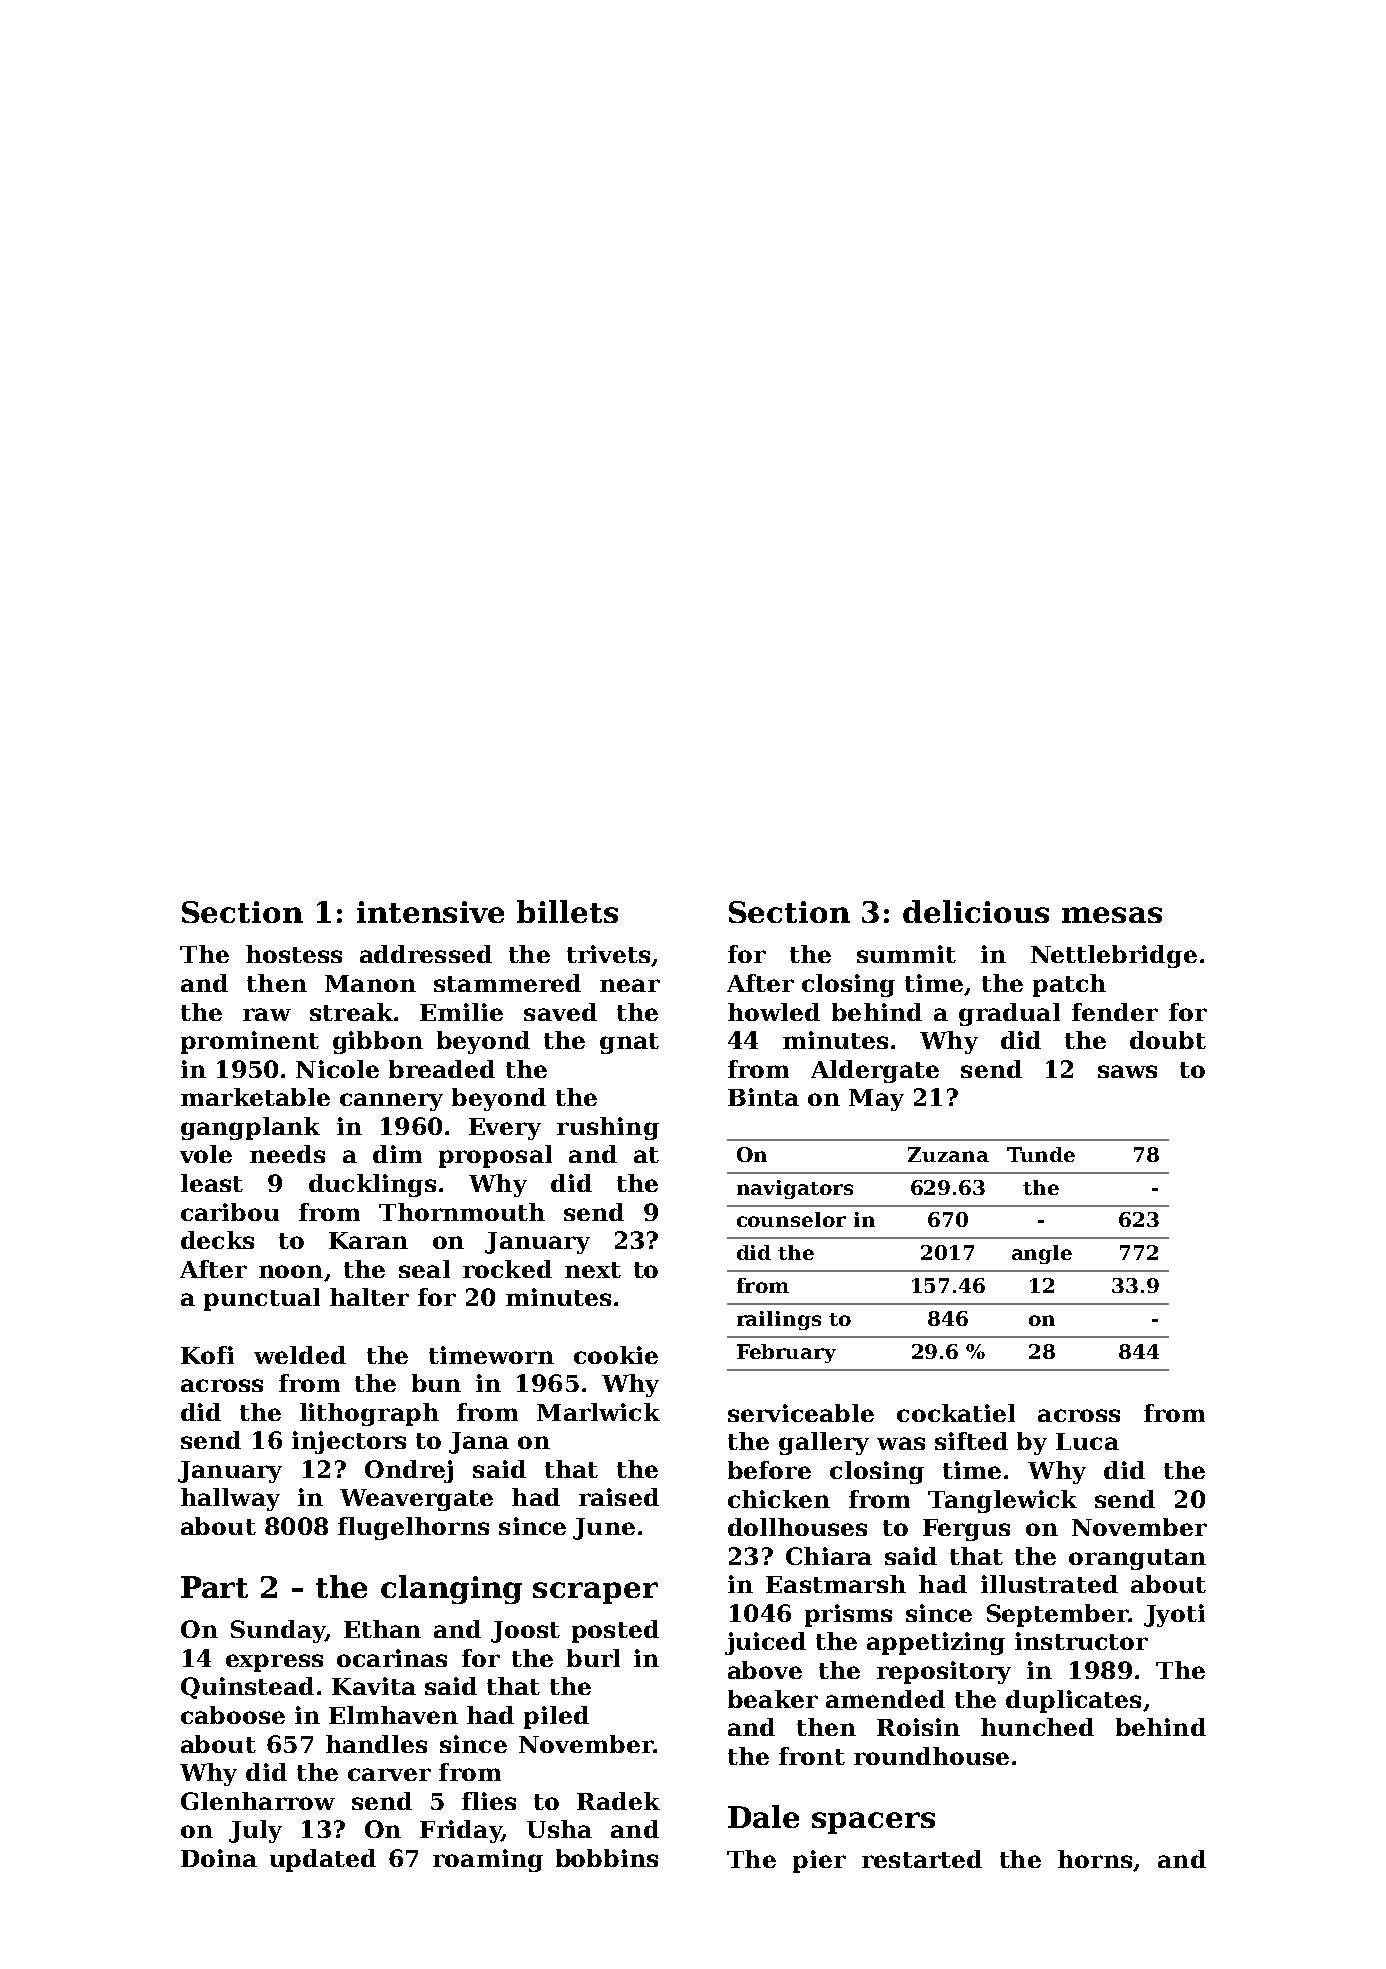 This page has height=1969, width=1386. Describe the element at coordinates (219, 1858) in the page. I see `Doina` at that location.
